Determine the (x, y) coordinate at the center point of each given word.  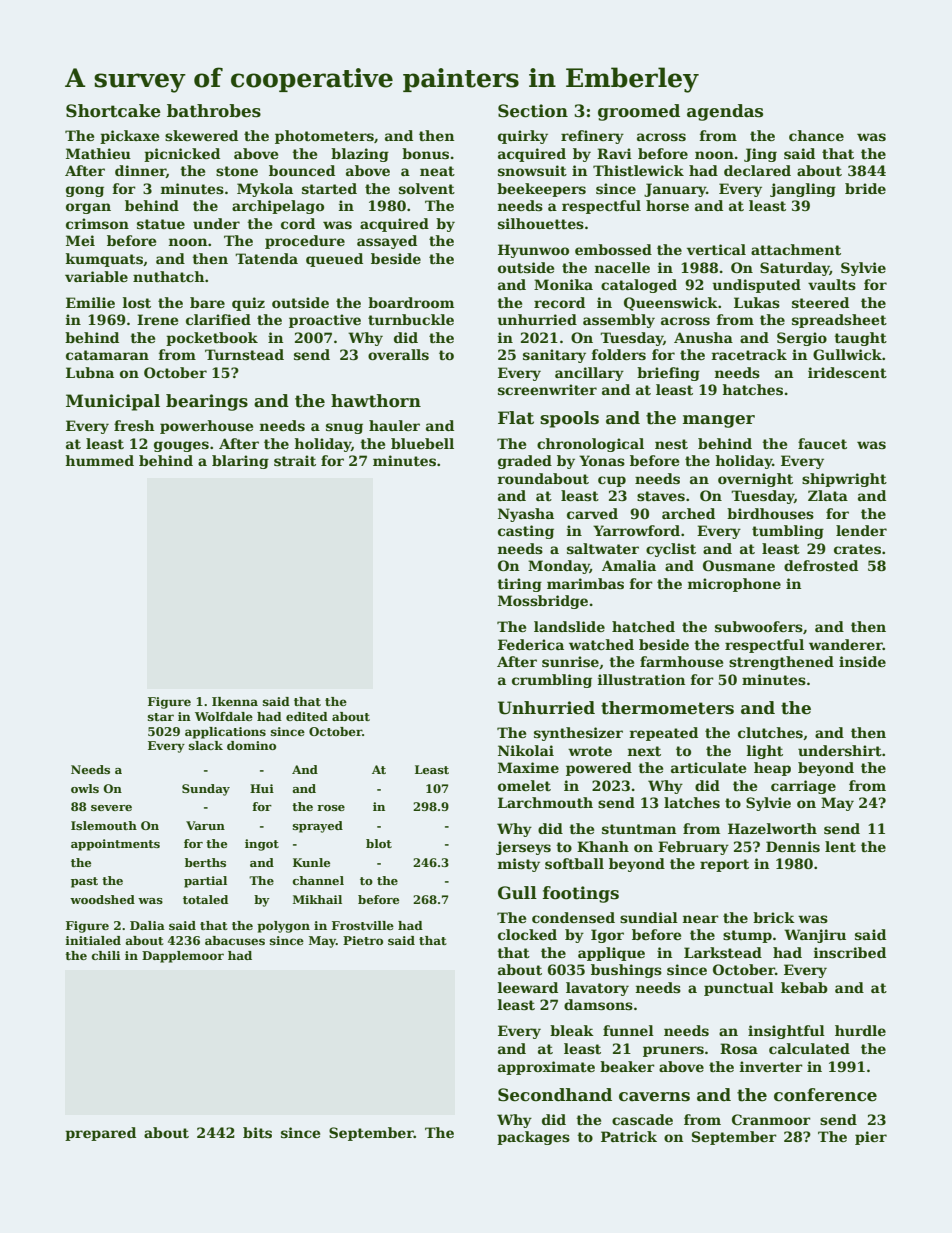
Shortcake (113, 111)
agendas (725, 112)
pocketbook (212, 339)
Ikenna (235, 701)
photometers (324, 137)
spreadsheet (839, 321)
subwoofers (759, 626)
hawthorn (376, 401)
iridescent (847, 372)
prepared (100, 1134)
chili (105, 955)
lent (840, 846)
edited (307, 716)
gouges (181, 446)
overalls (398, 354)
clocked (527, 934)
